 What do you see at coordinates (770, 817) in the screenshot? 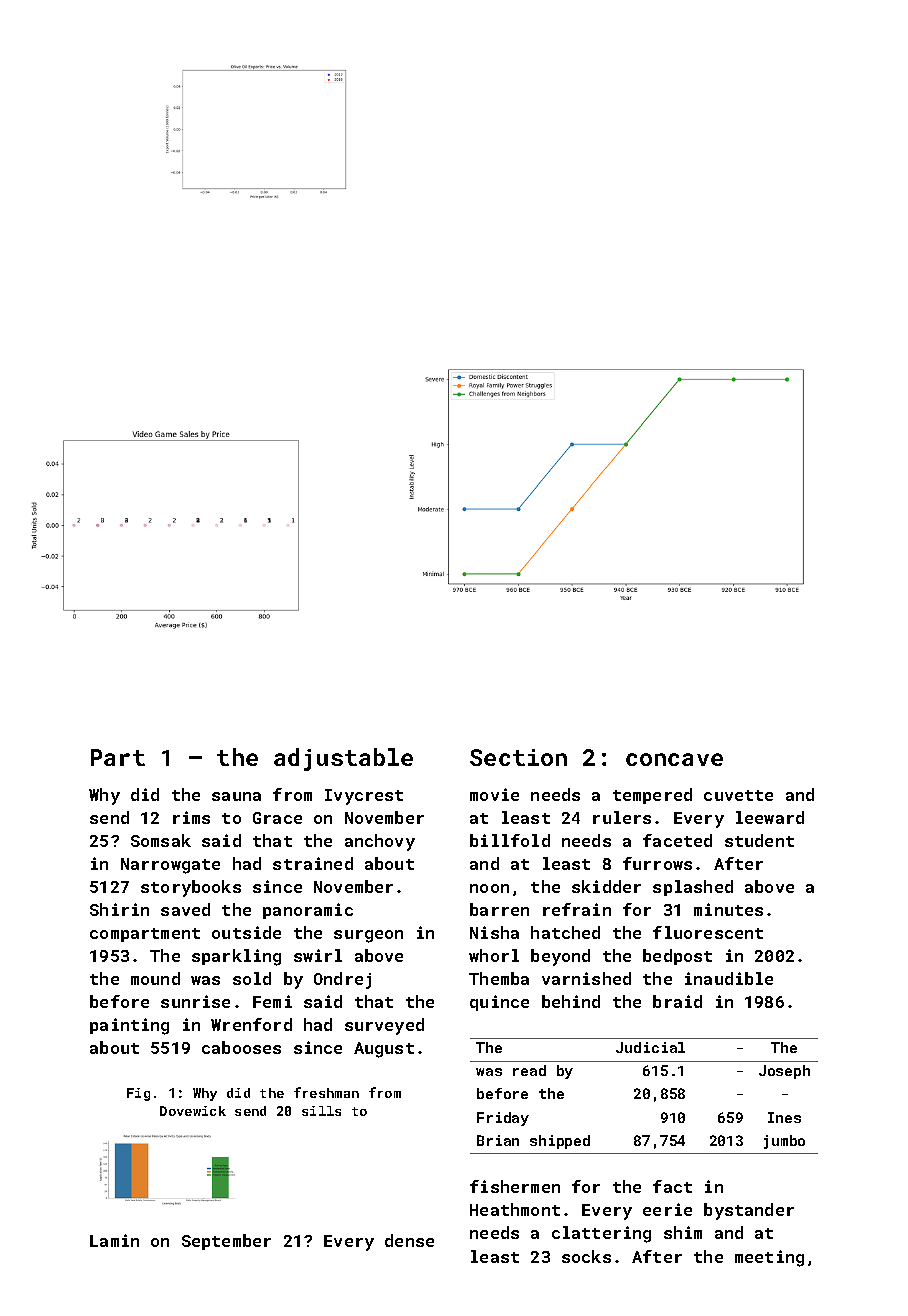
I see `leeward` at bounding box center [770, 817].
